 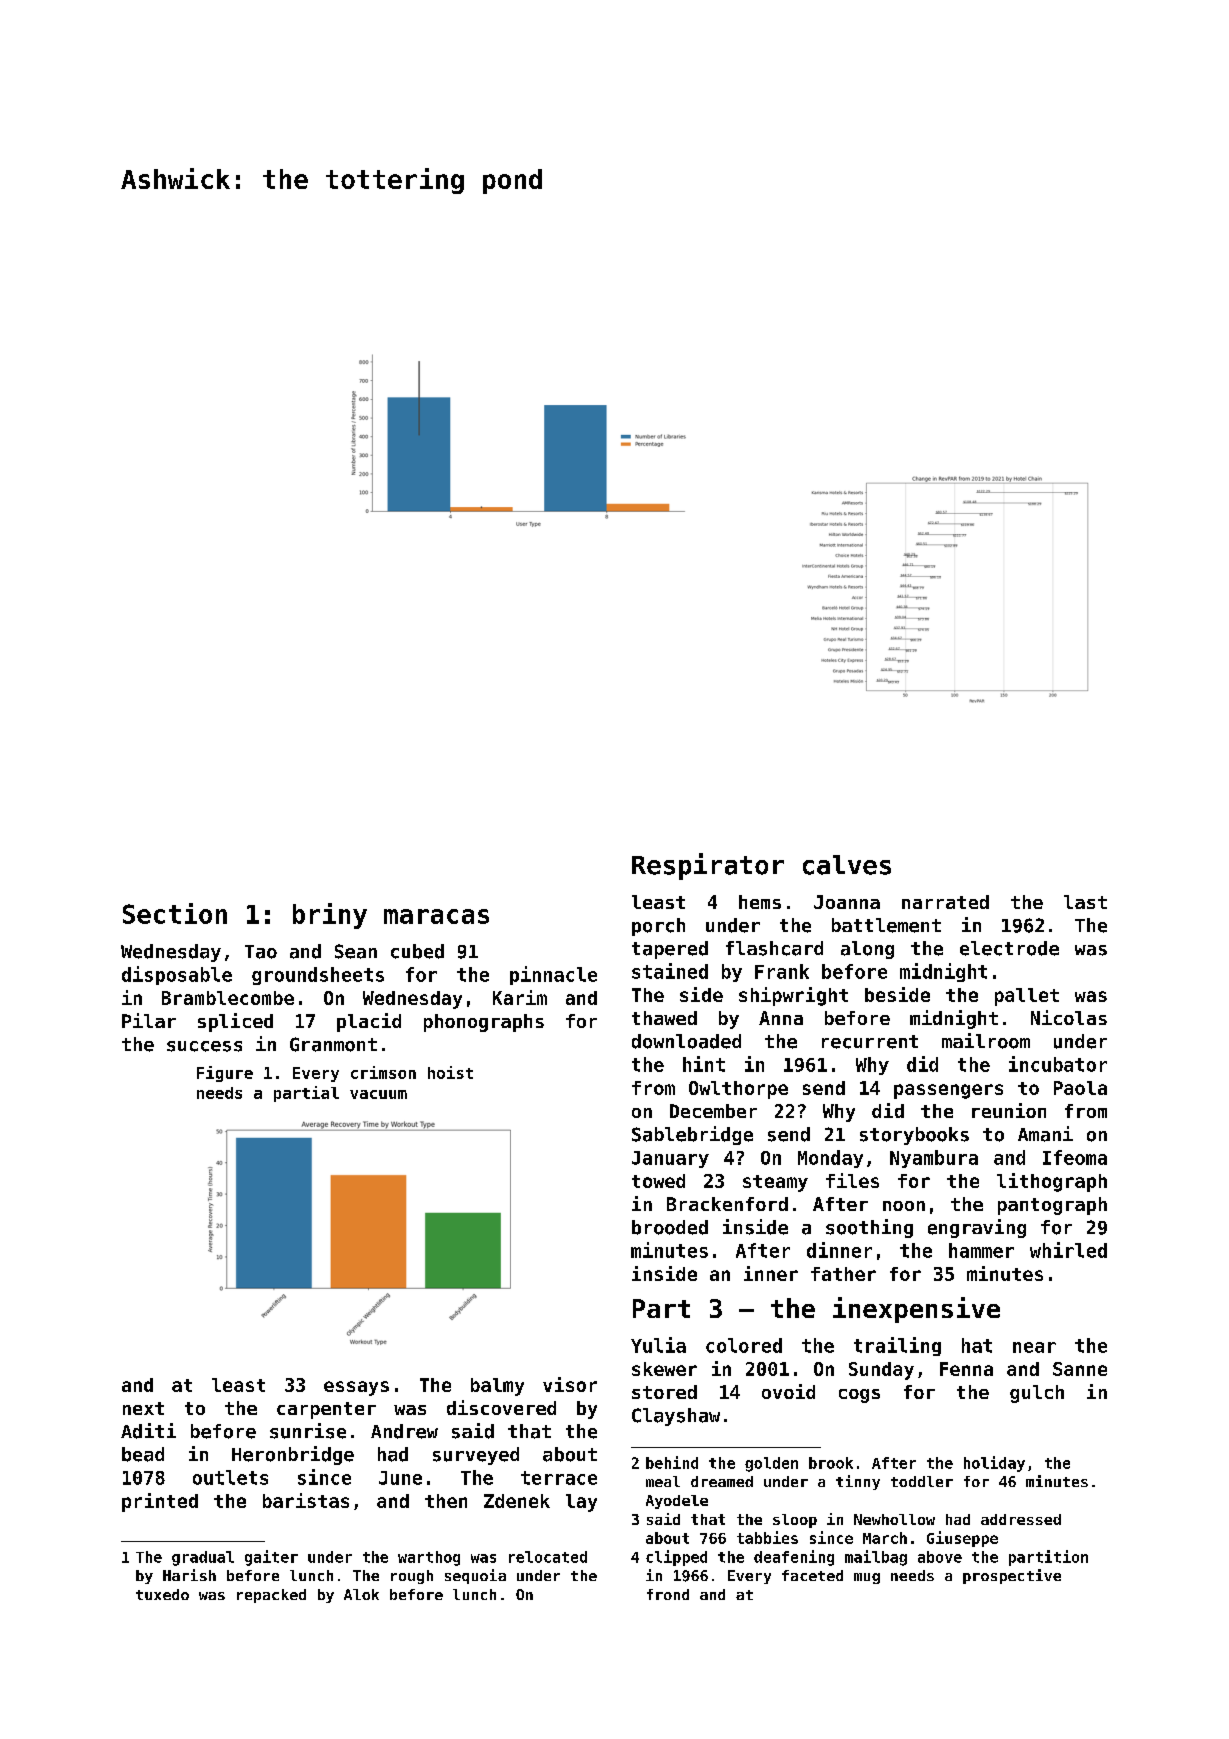 What do you see at coordinates (775, 1183) in the screenshot?
I see `steamy` at bounding box center [775, 1183].
